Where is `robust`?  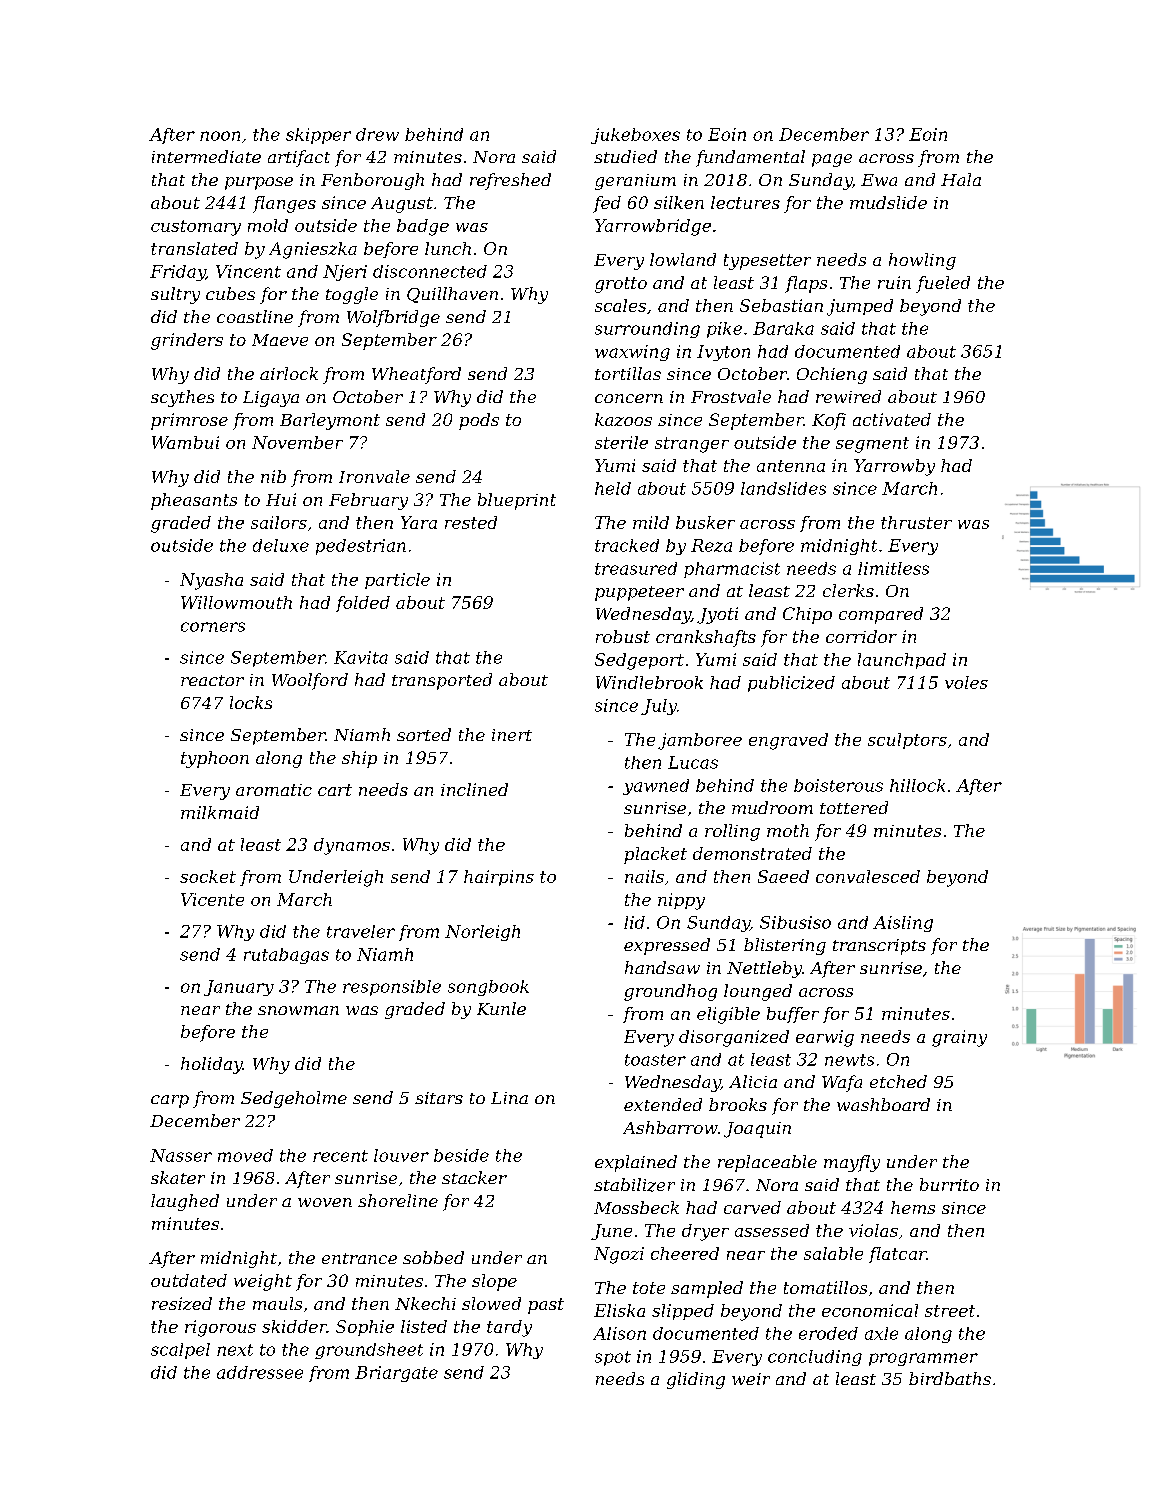 robust is located at coordinates (623, 636).
